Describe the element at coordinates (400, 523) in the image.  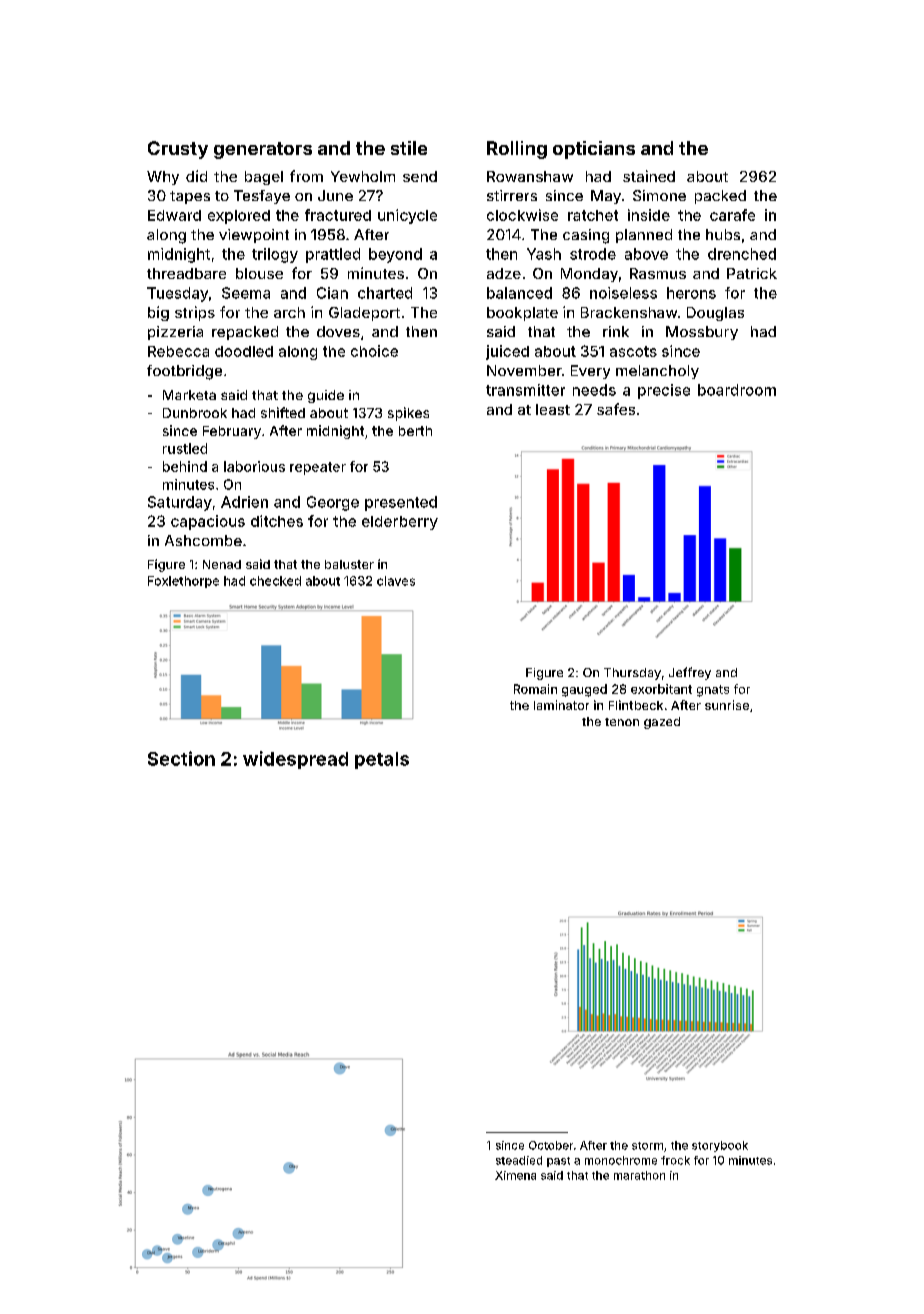
I see `elderberry` at that location.
